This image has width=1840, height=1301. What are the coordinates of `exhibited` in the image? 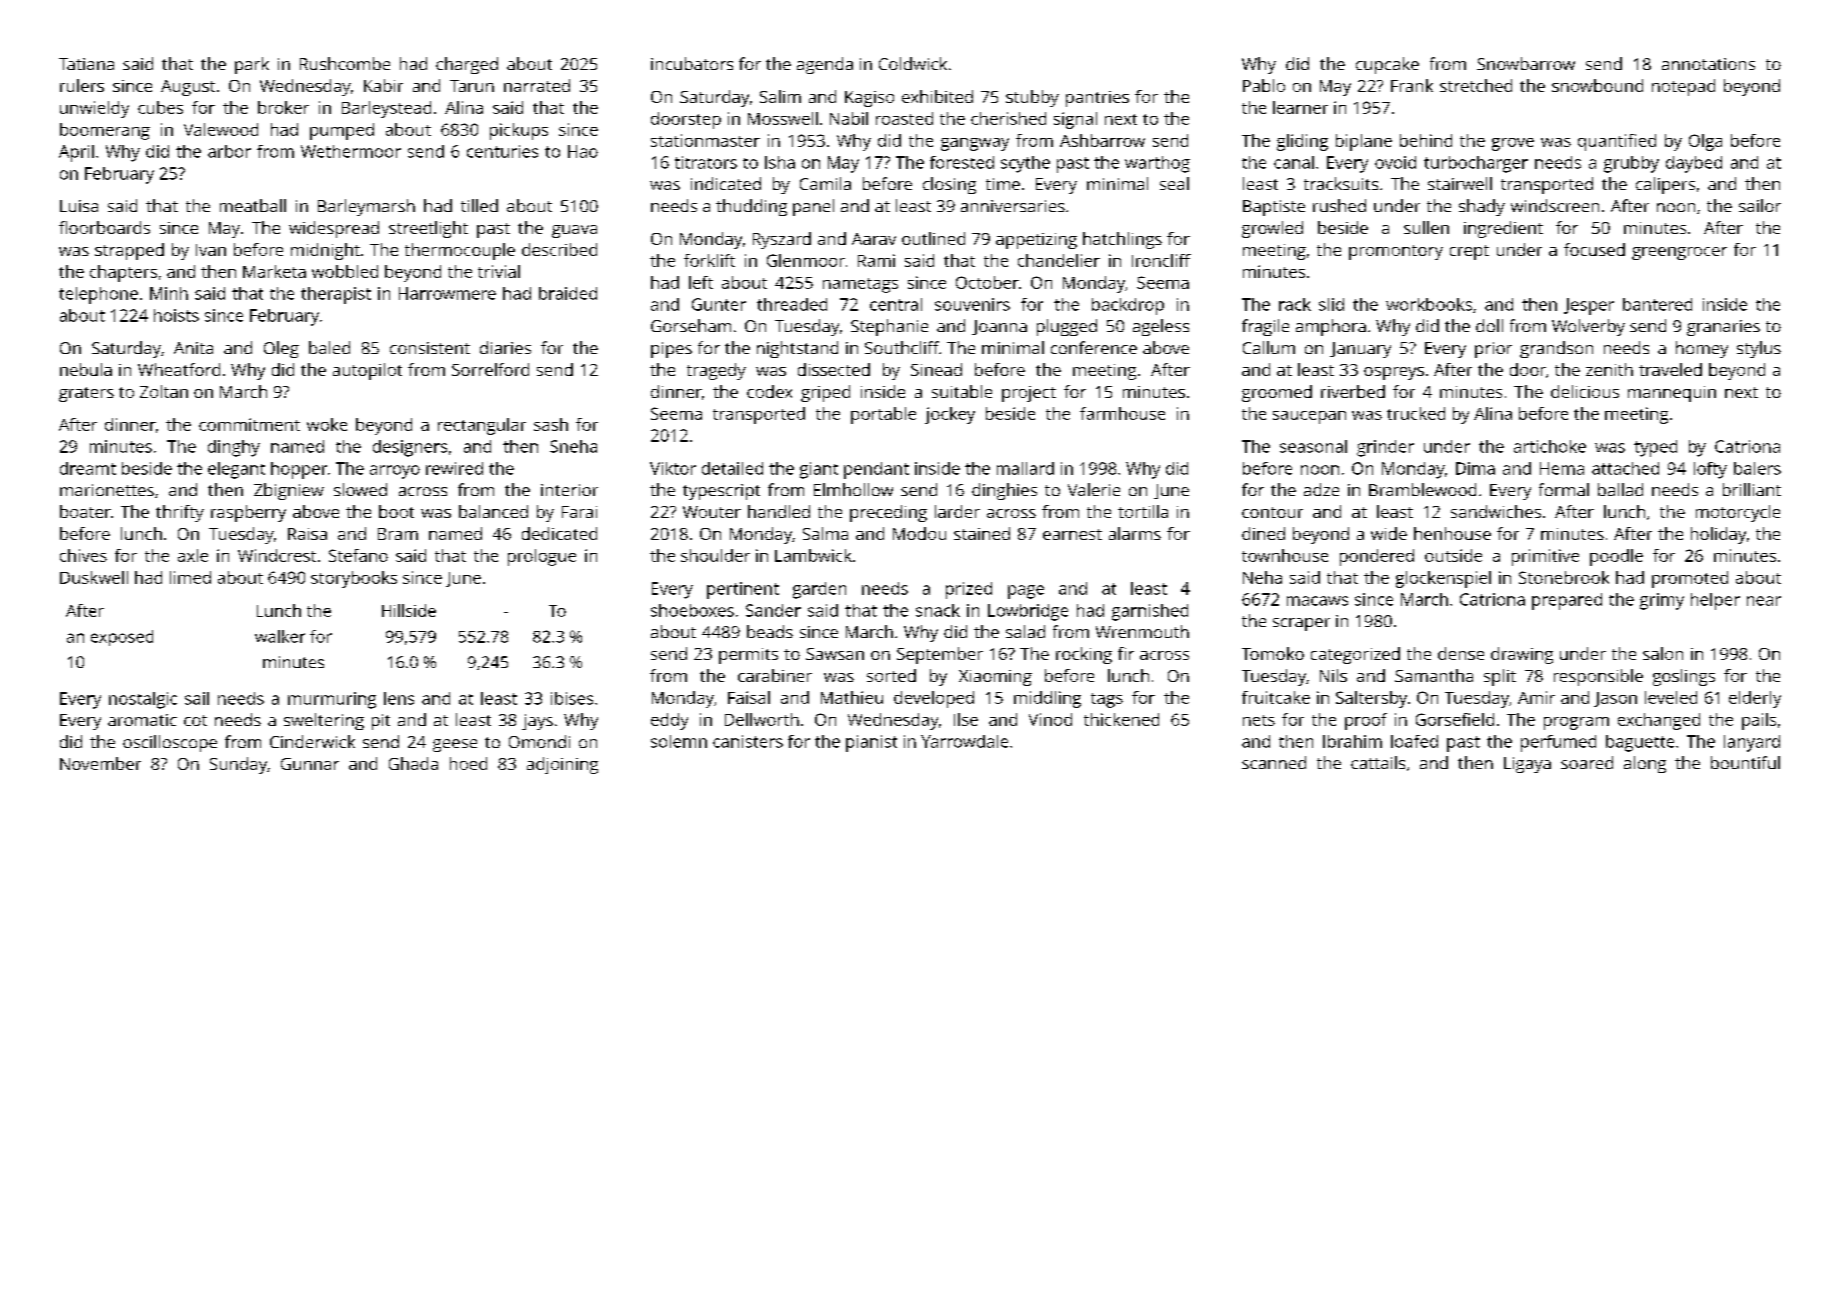 It's located at (937, 96).
